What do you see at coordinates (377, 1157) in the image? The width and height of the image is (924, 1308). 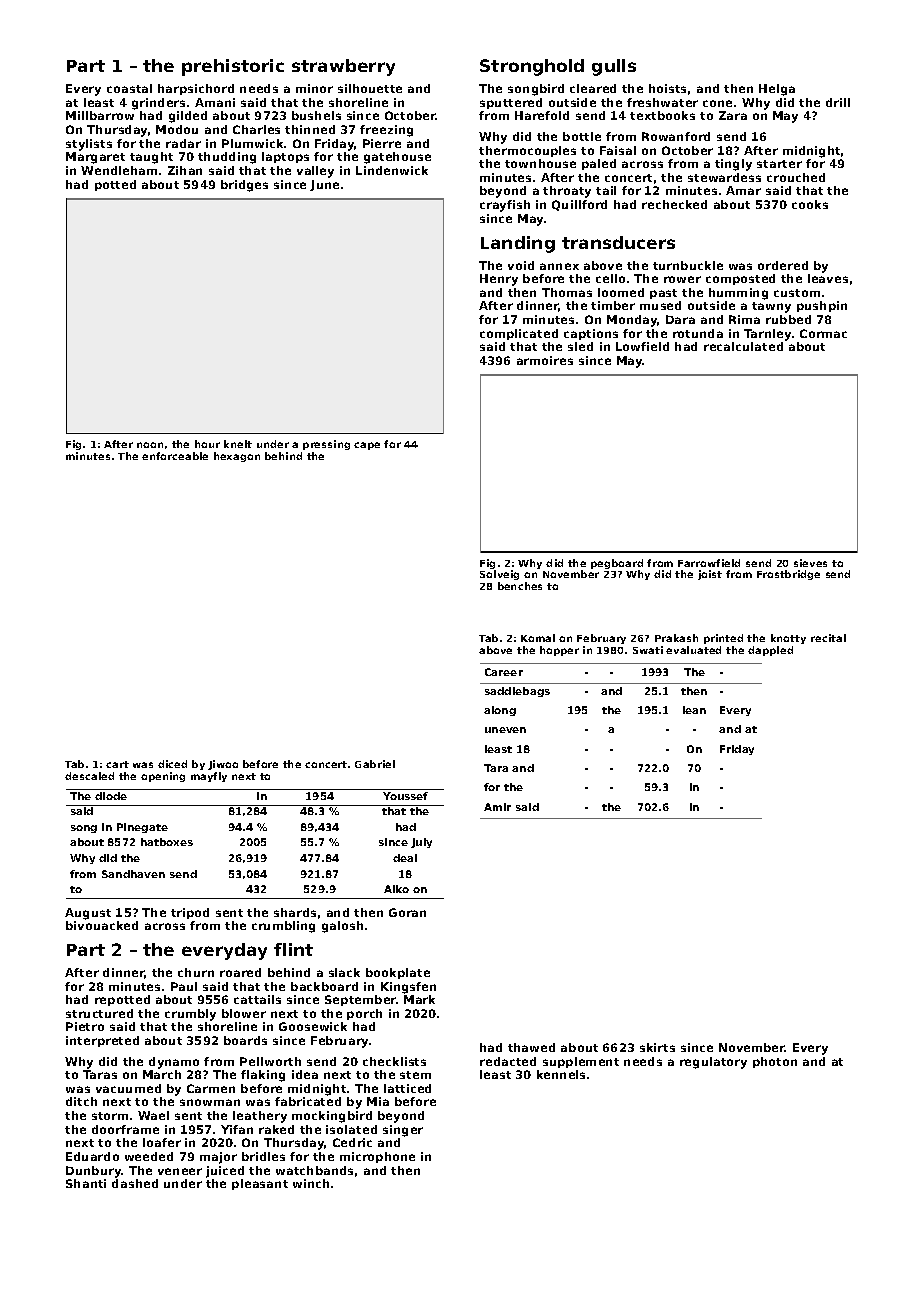 I see `microphone` at bounding box center [377, 1157].
